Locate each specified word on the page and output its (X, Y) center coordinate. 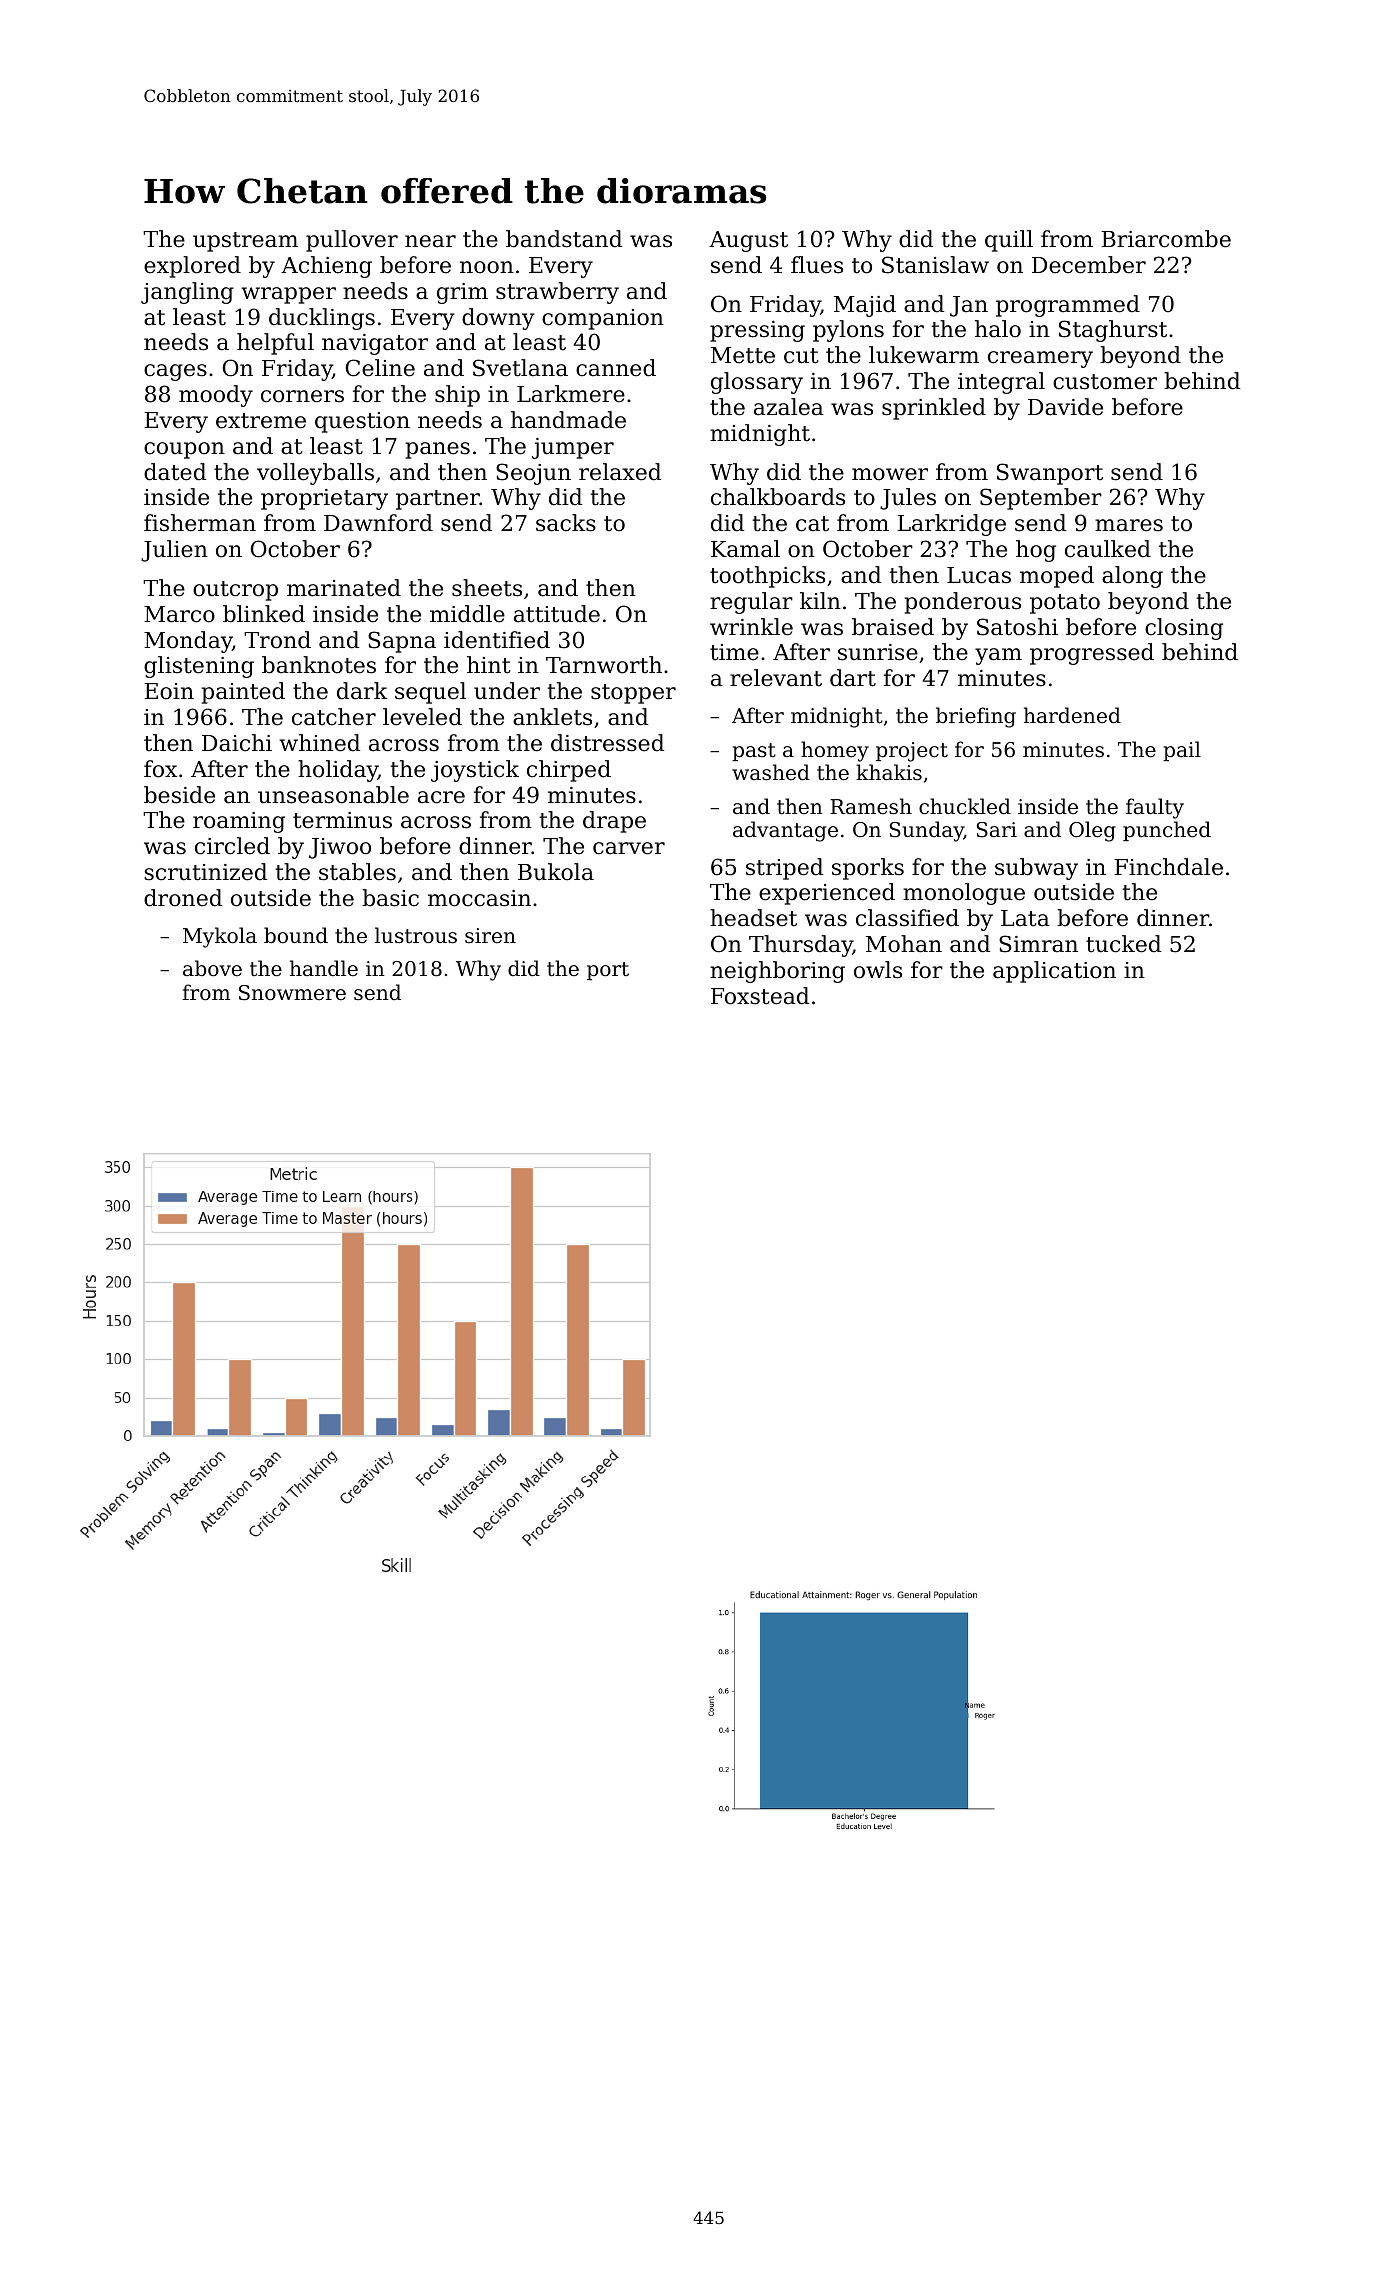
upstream (245, 242)
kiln (820, 600)
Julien (174, 551)
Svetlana (520, 368)
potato (1065, 604)
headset (753, 918)
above (212, 968)
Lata (1025, 918)
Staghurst (1113, 331)
